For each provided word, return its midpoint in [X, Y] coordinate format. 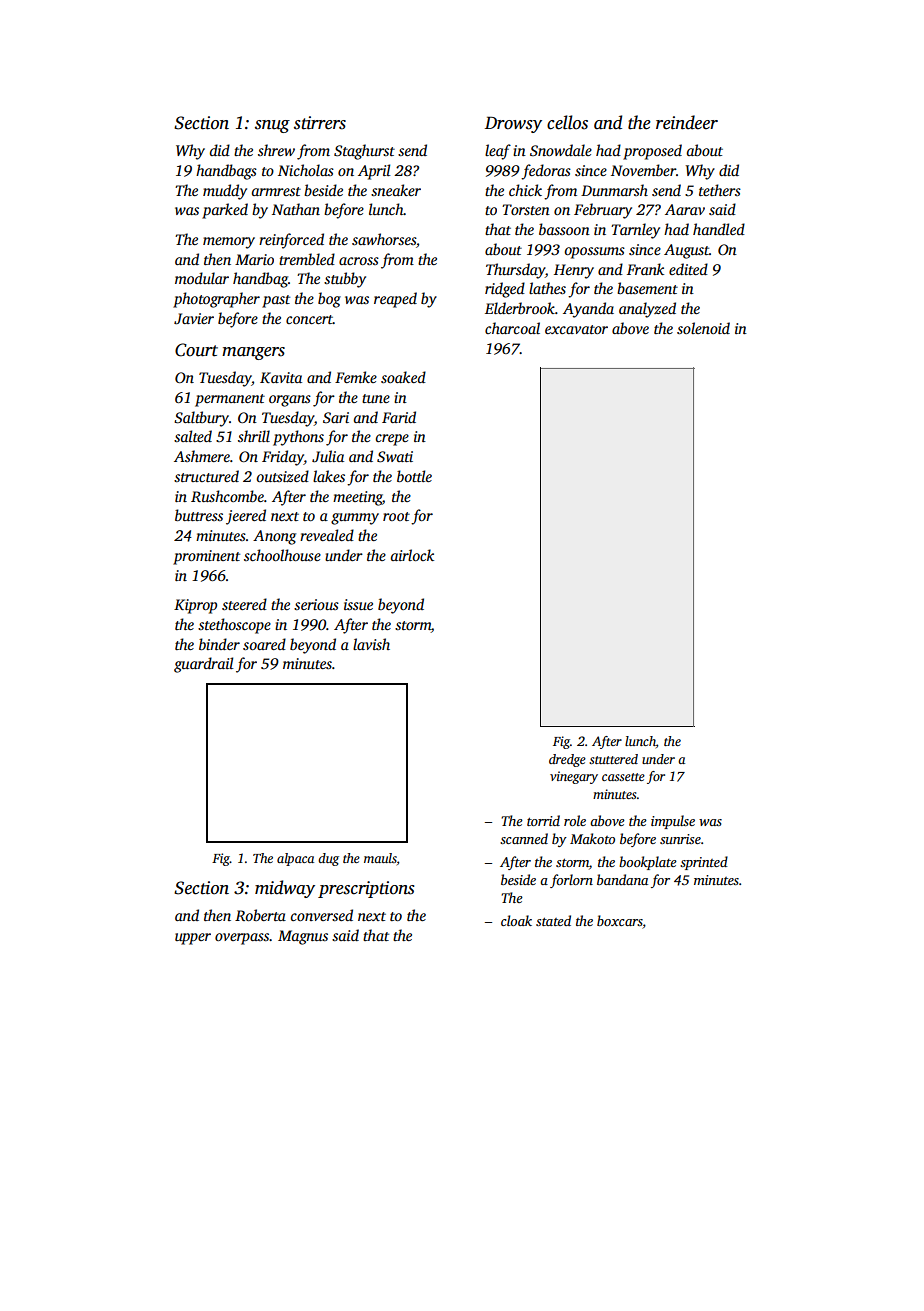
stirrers [320, 123]
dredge [567, 760]
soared [264, 644]
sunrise [680, 839]
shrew [276, 150]
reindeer [687, 122]
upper [193, 939]
